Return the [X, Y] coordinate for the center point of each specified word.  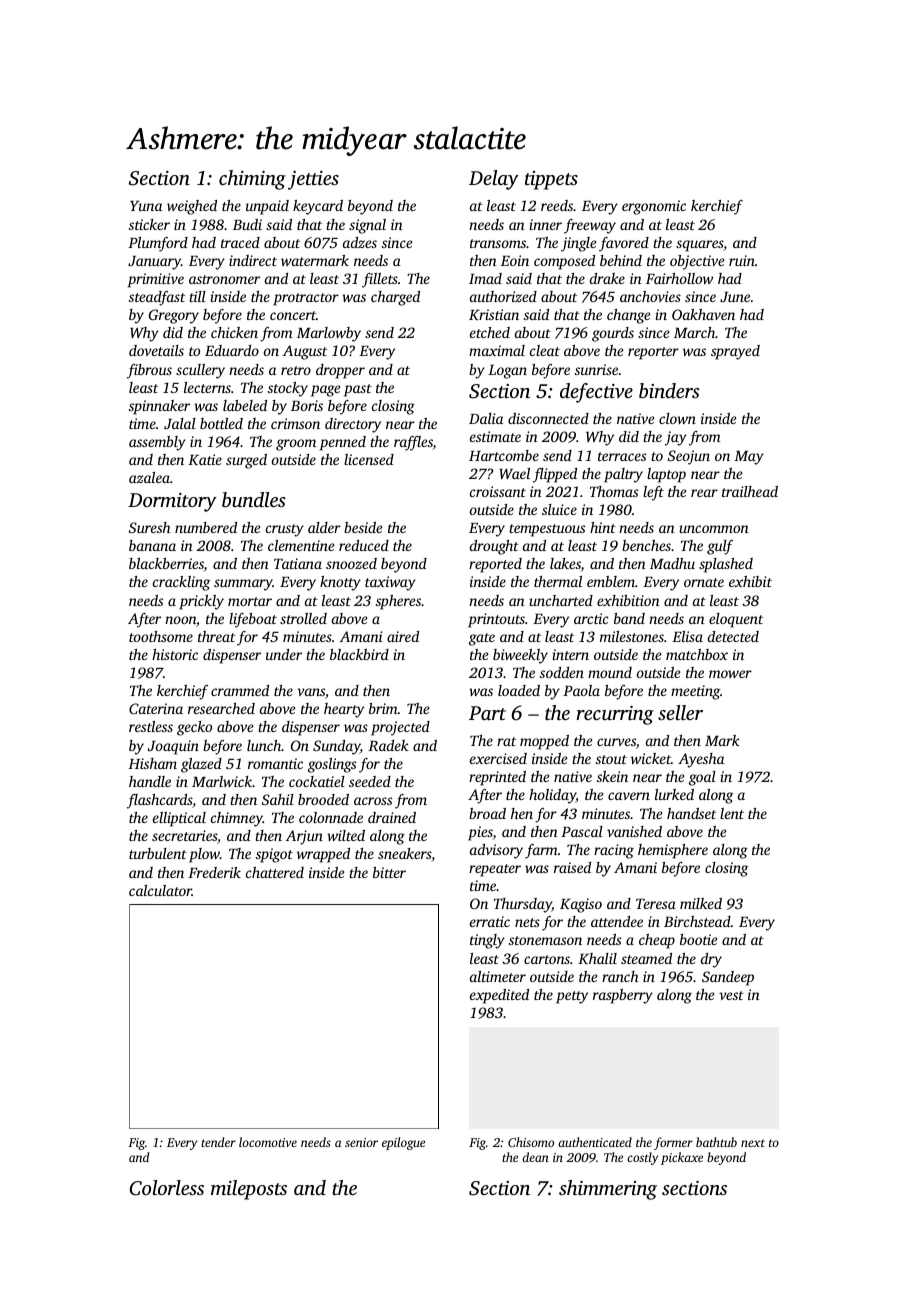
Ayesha [701, 760]
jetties [313, 180]
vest [731, 995]
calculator [160, 890]
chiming [252, 180]
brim [383, 708]
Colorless [166, 1188]
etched [490, 332]
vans [311, 692]
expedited [499, 996]
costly [642, 1158]
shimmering [608, 1190]
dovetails [156, 350]
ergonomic [654, 207]
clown [677, 418]
